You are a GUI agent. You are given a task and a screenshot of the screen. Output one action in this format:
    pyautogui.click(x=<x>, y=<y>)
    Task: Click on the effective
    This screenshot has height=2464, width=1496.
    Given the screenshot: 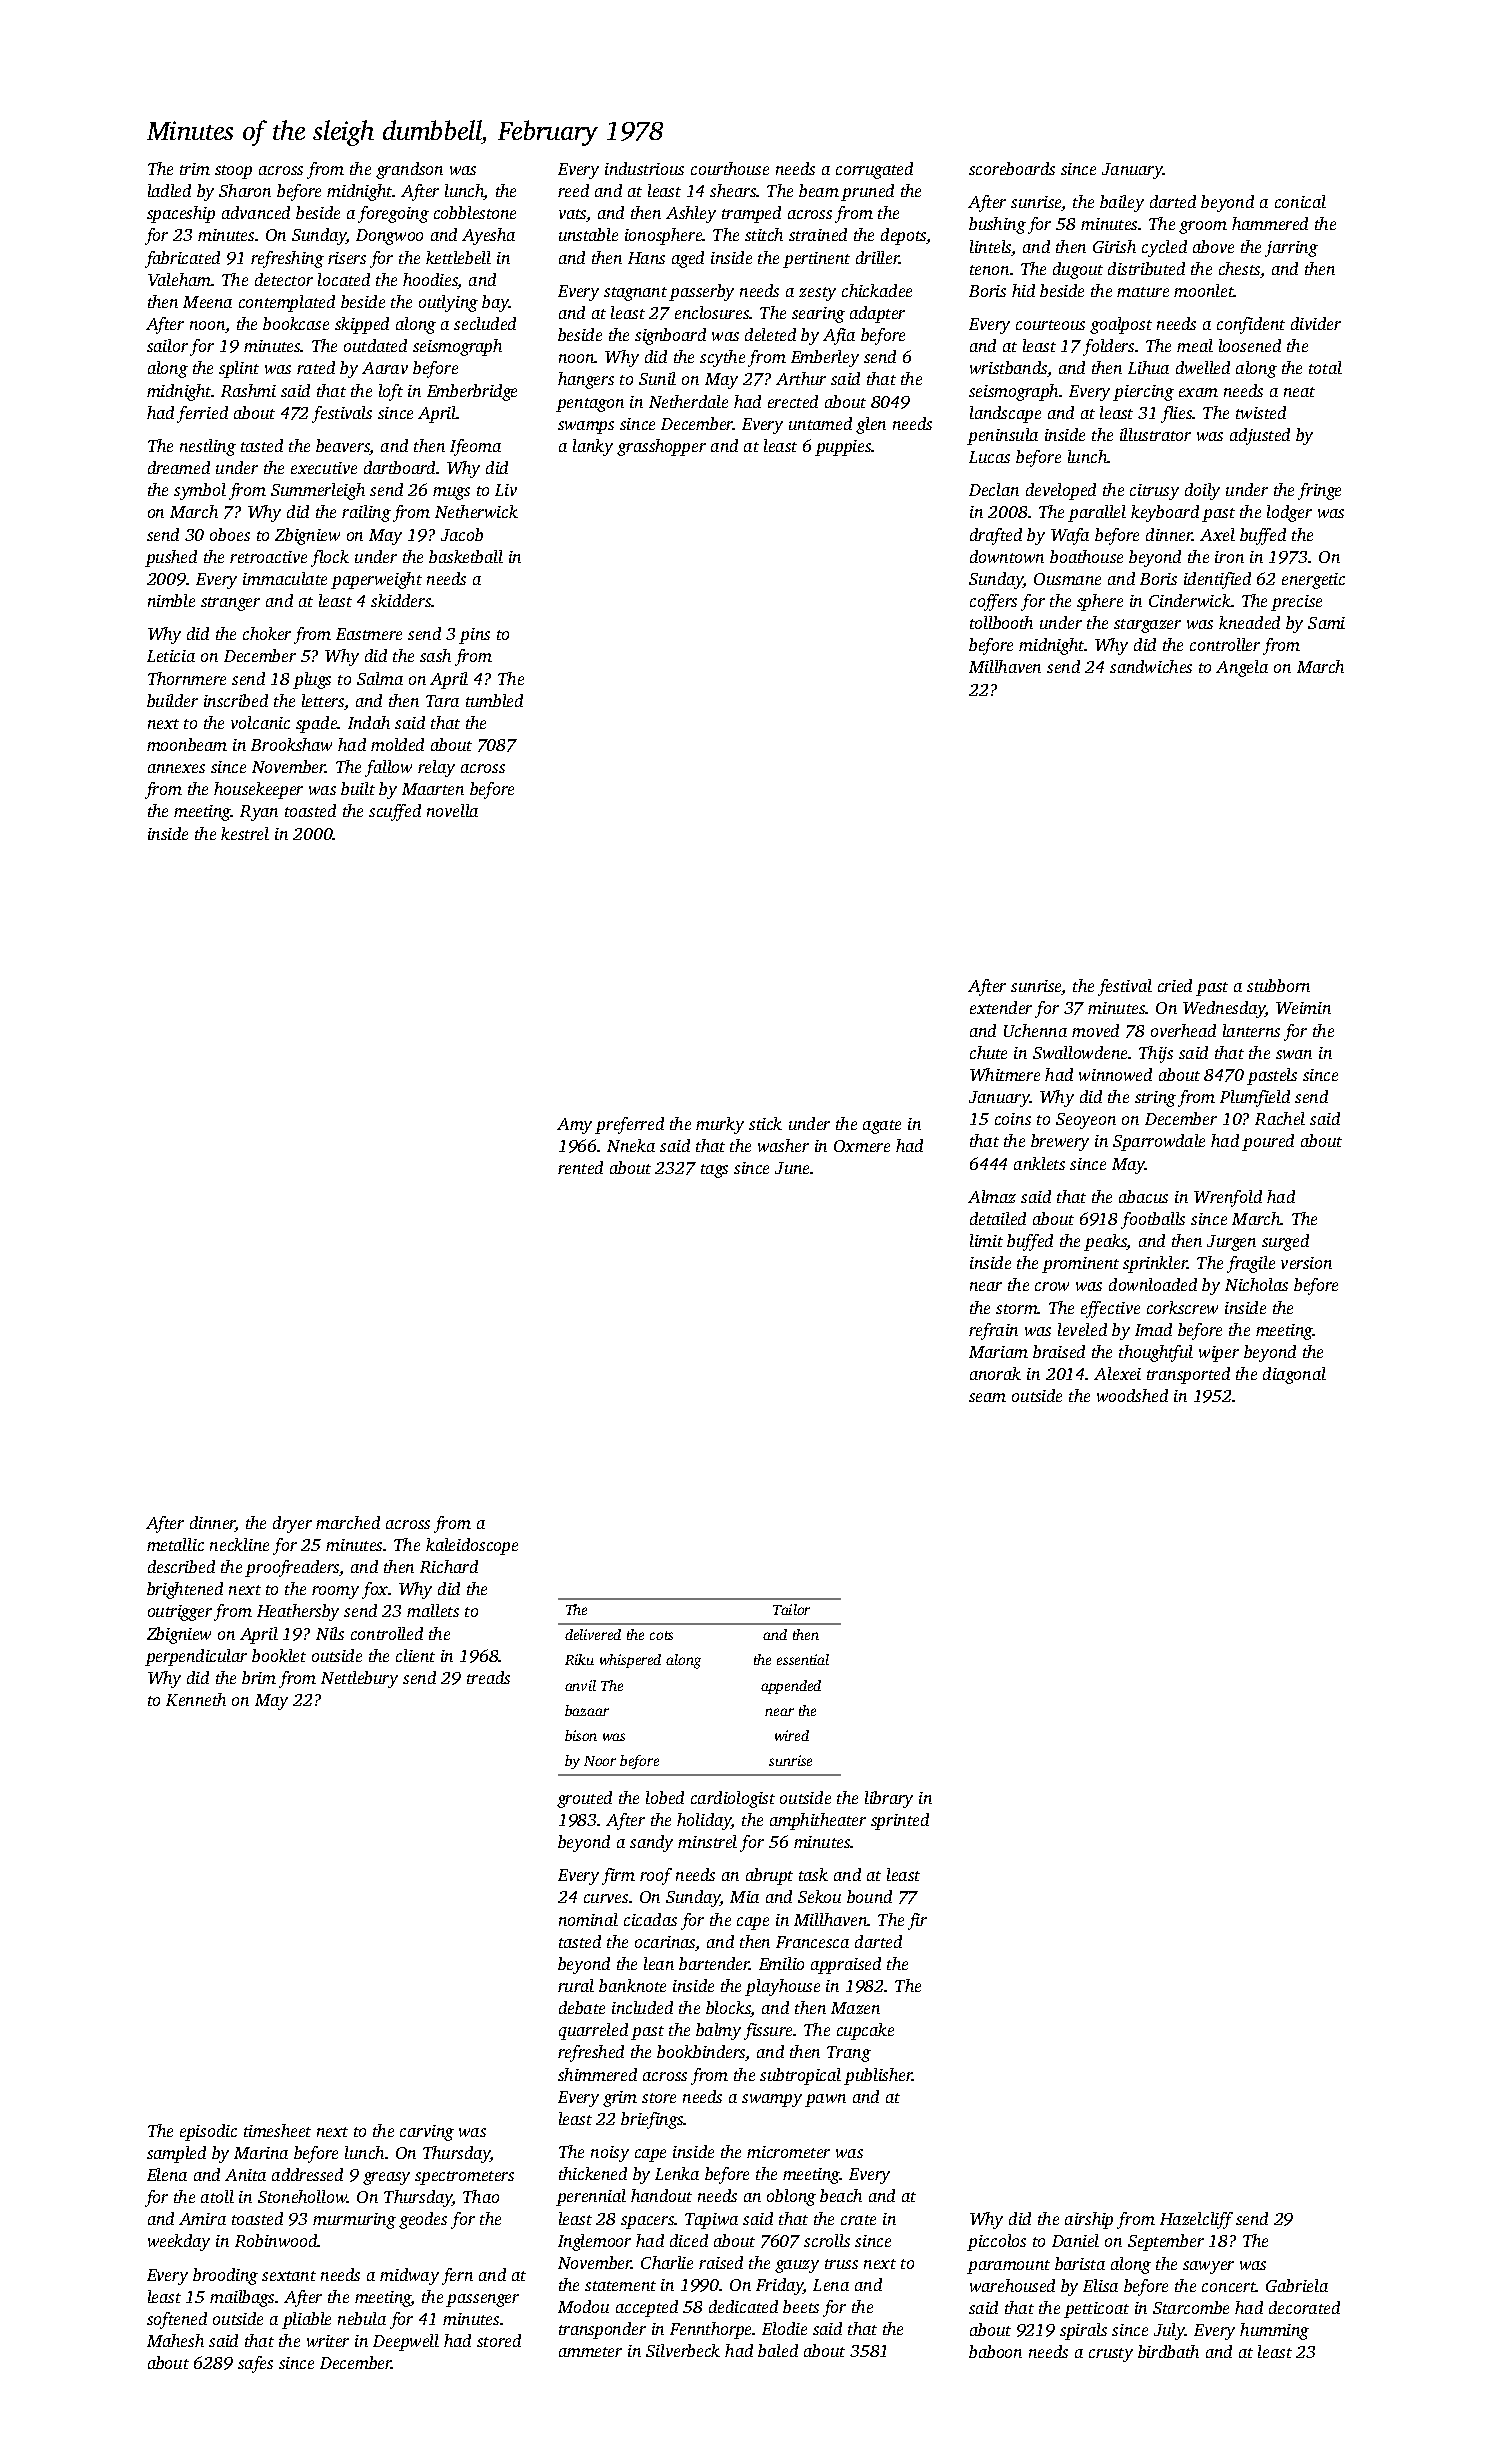 What is the action you would take?
    pyautogui.click(x=1110, y=1309)
